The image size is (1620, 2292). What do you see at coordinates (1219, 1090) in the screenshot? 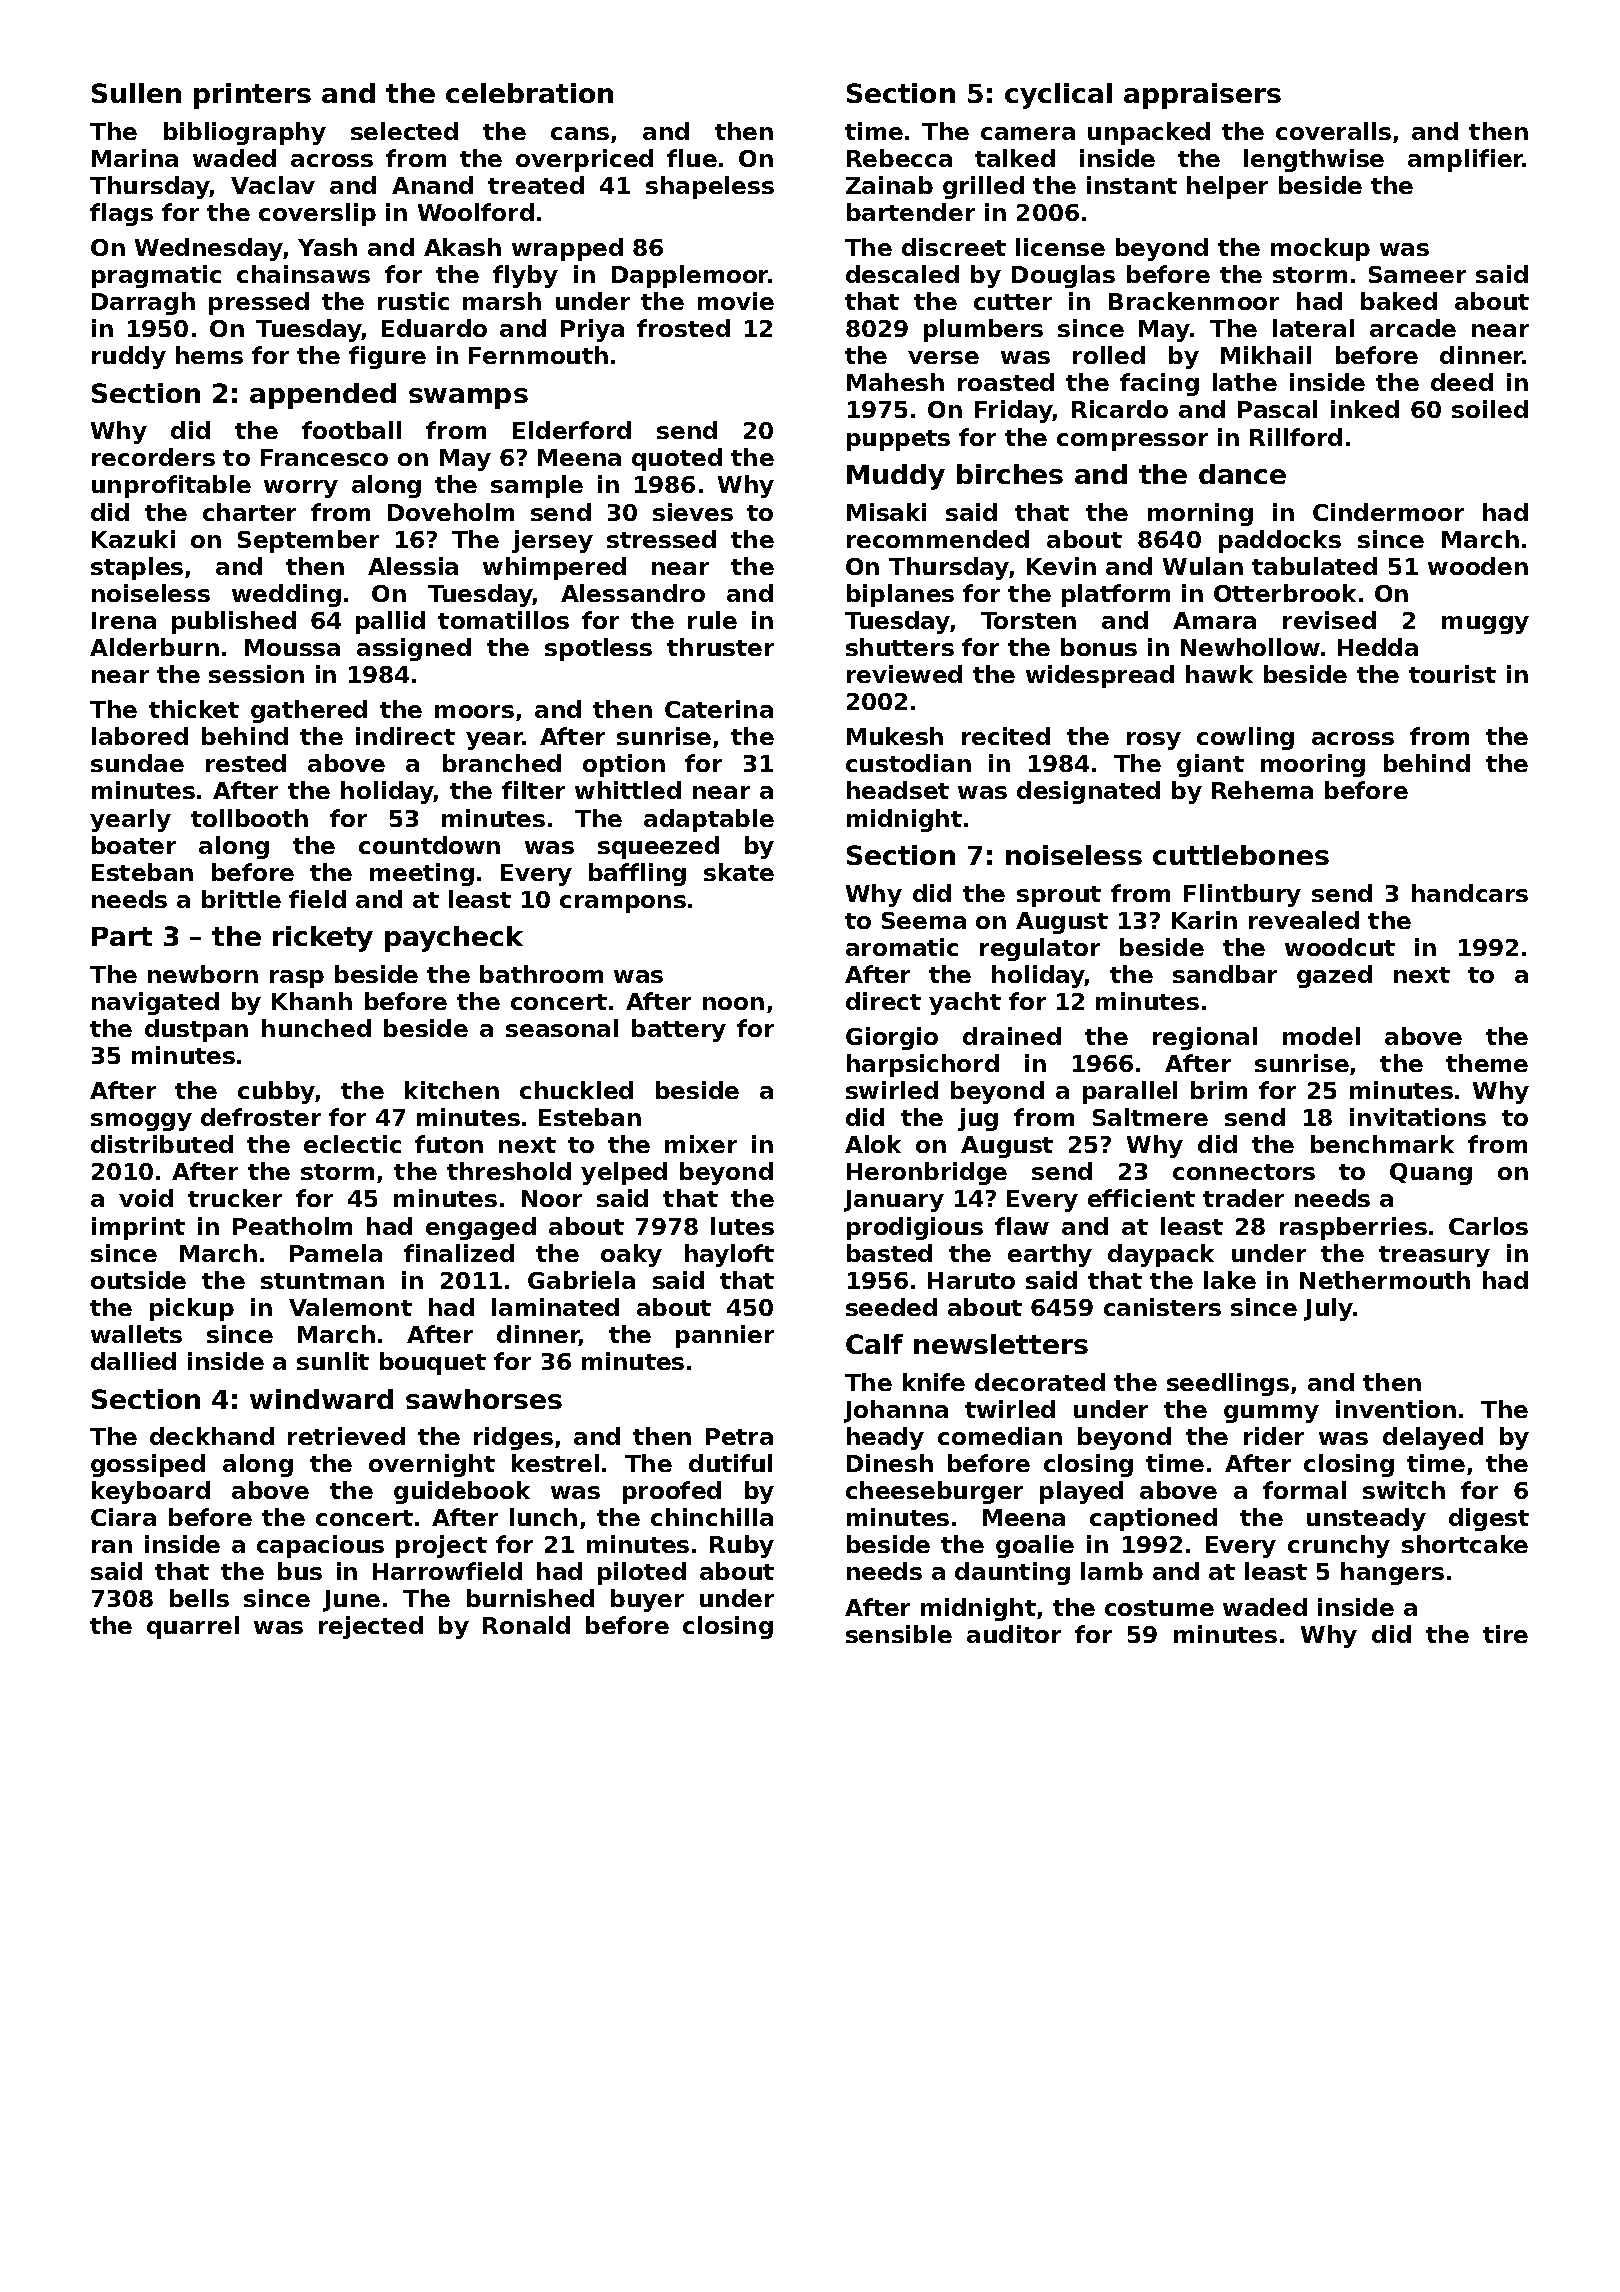
I see `brim` at bounding box center [1219, 1090].
